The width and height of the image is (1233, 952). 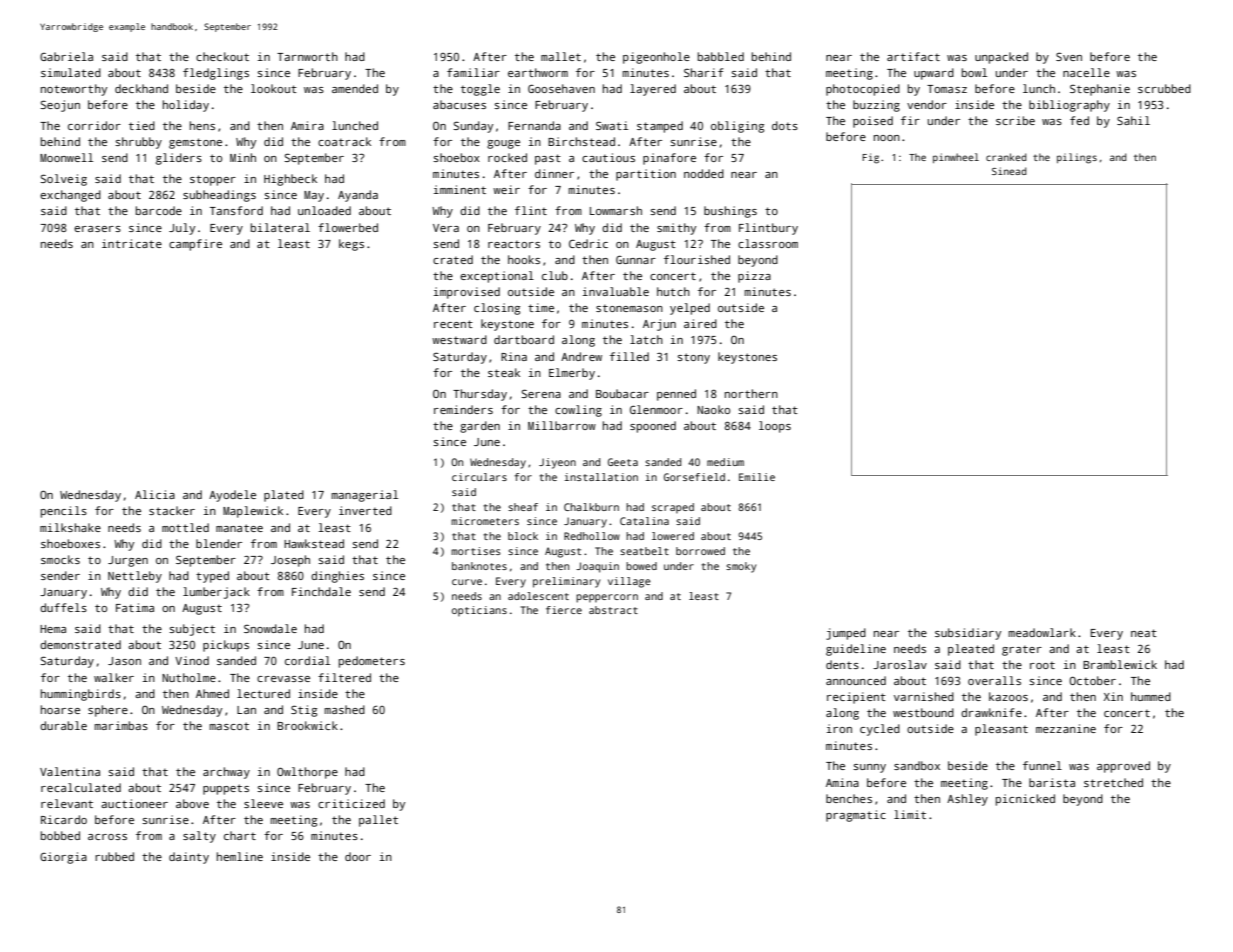 I want to click on Sahil, so click(x=1133, y=120).
